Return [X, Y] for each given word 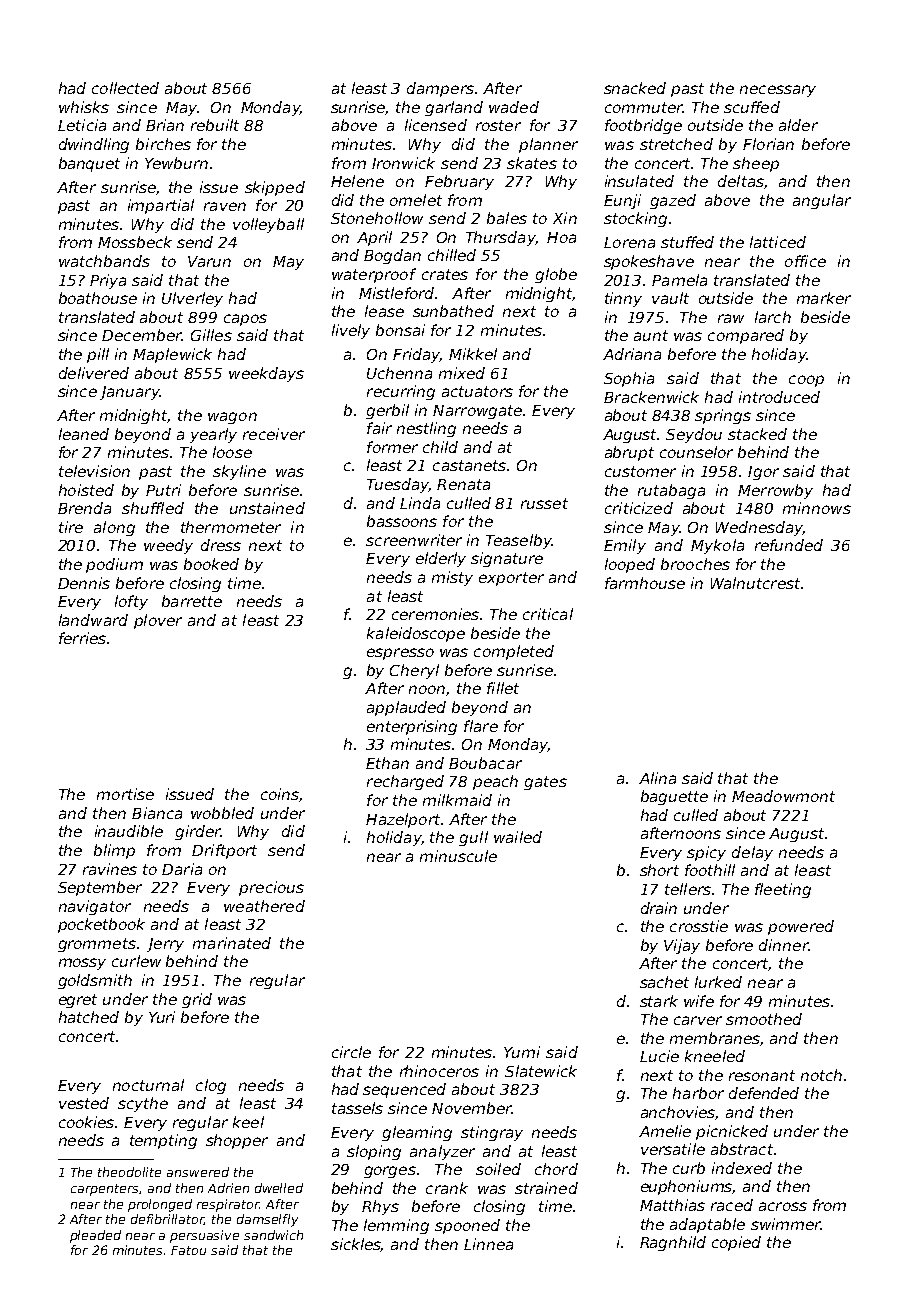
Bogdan [392, 256]
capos [245, 320]
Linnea [488, 1244]
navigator [95, 907]
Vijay [682, 946]
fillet [503, 688]
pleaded [95, 1236]
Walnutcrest [755, 583]
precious [271, 888]
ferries [82, 638]
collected [125, 88]
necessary [778, 91]
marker [824, 298]
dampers [440, 89]
